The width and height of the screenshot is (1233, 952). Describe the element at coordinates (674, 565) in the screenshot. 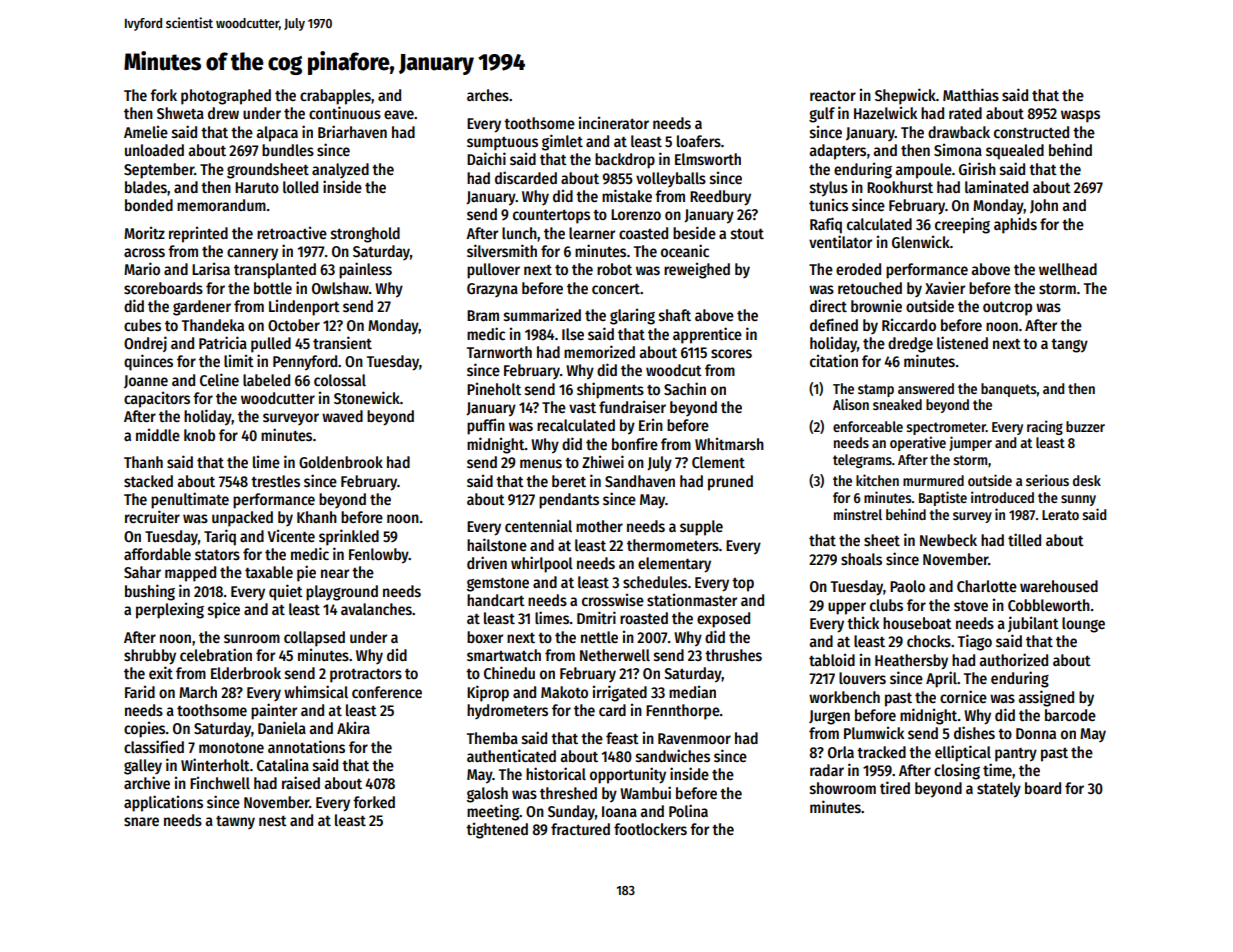

I see `elementary` at that location.
